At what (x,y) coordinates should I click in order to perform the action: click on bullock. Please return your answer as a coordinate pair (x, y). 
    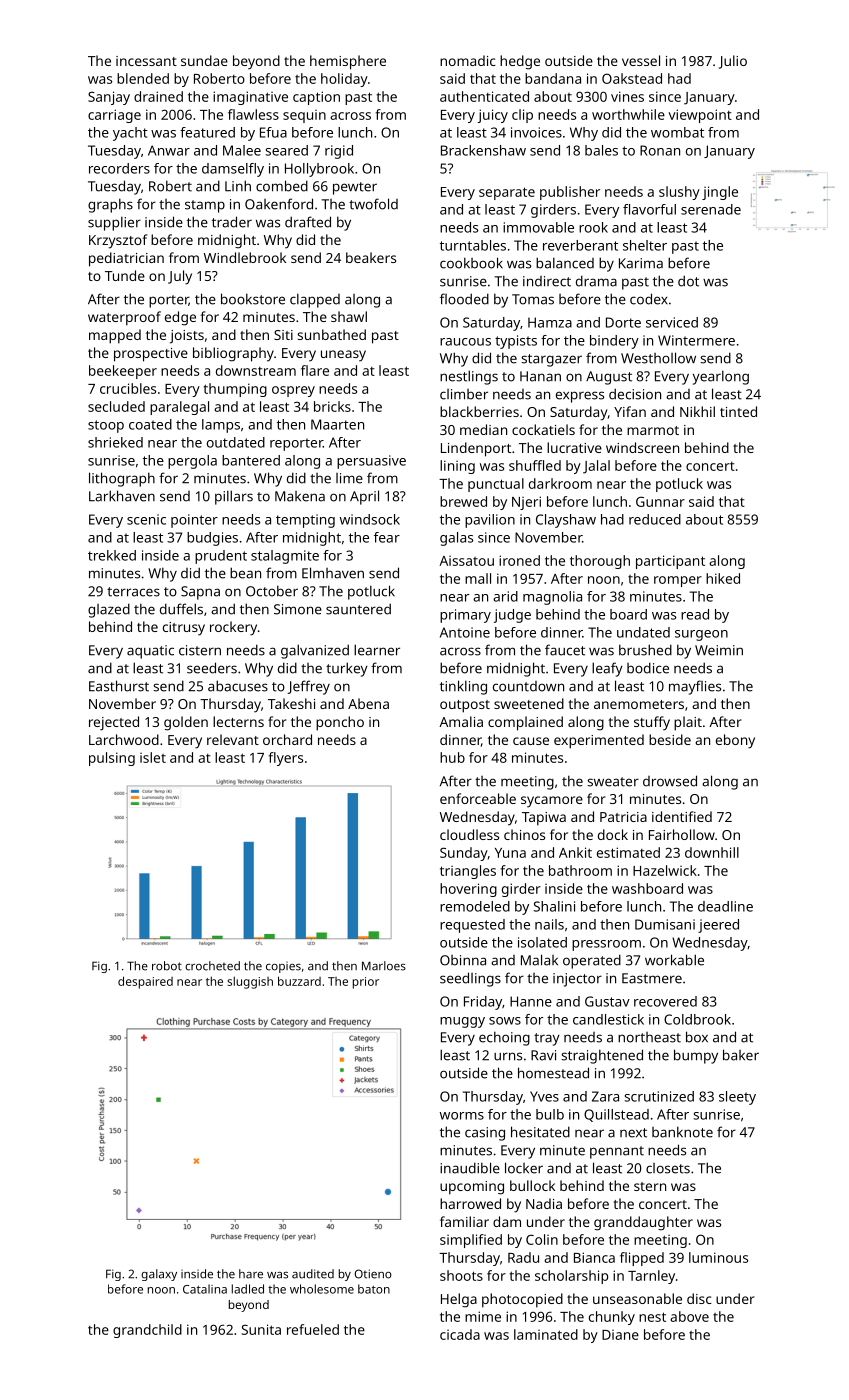
    Looking at the image, I should click on (532, 1185).
